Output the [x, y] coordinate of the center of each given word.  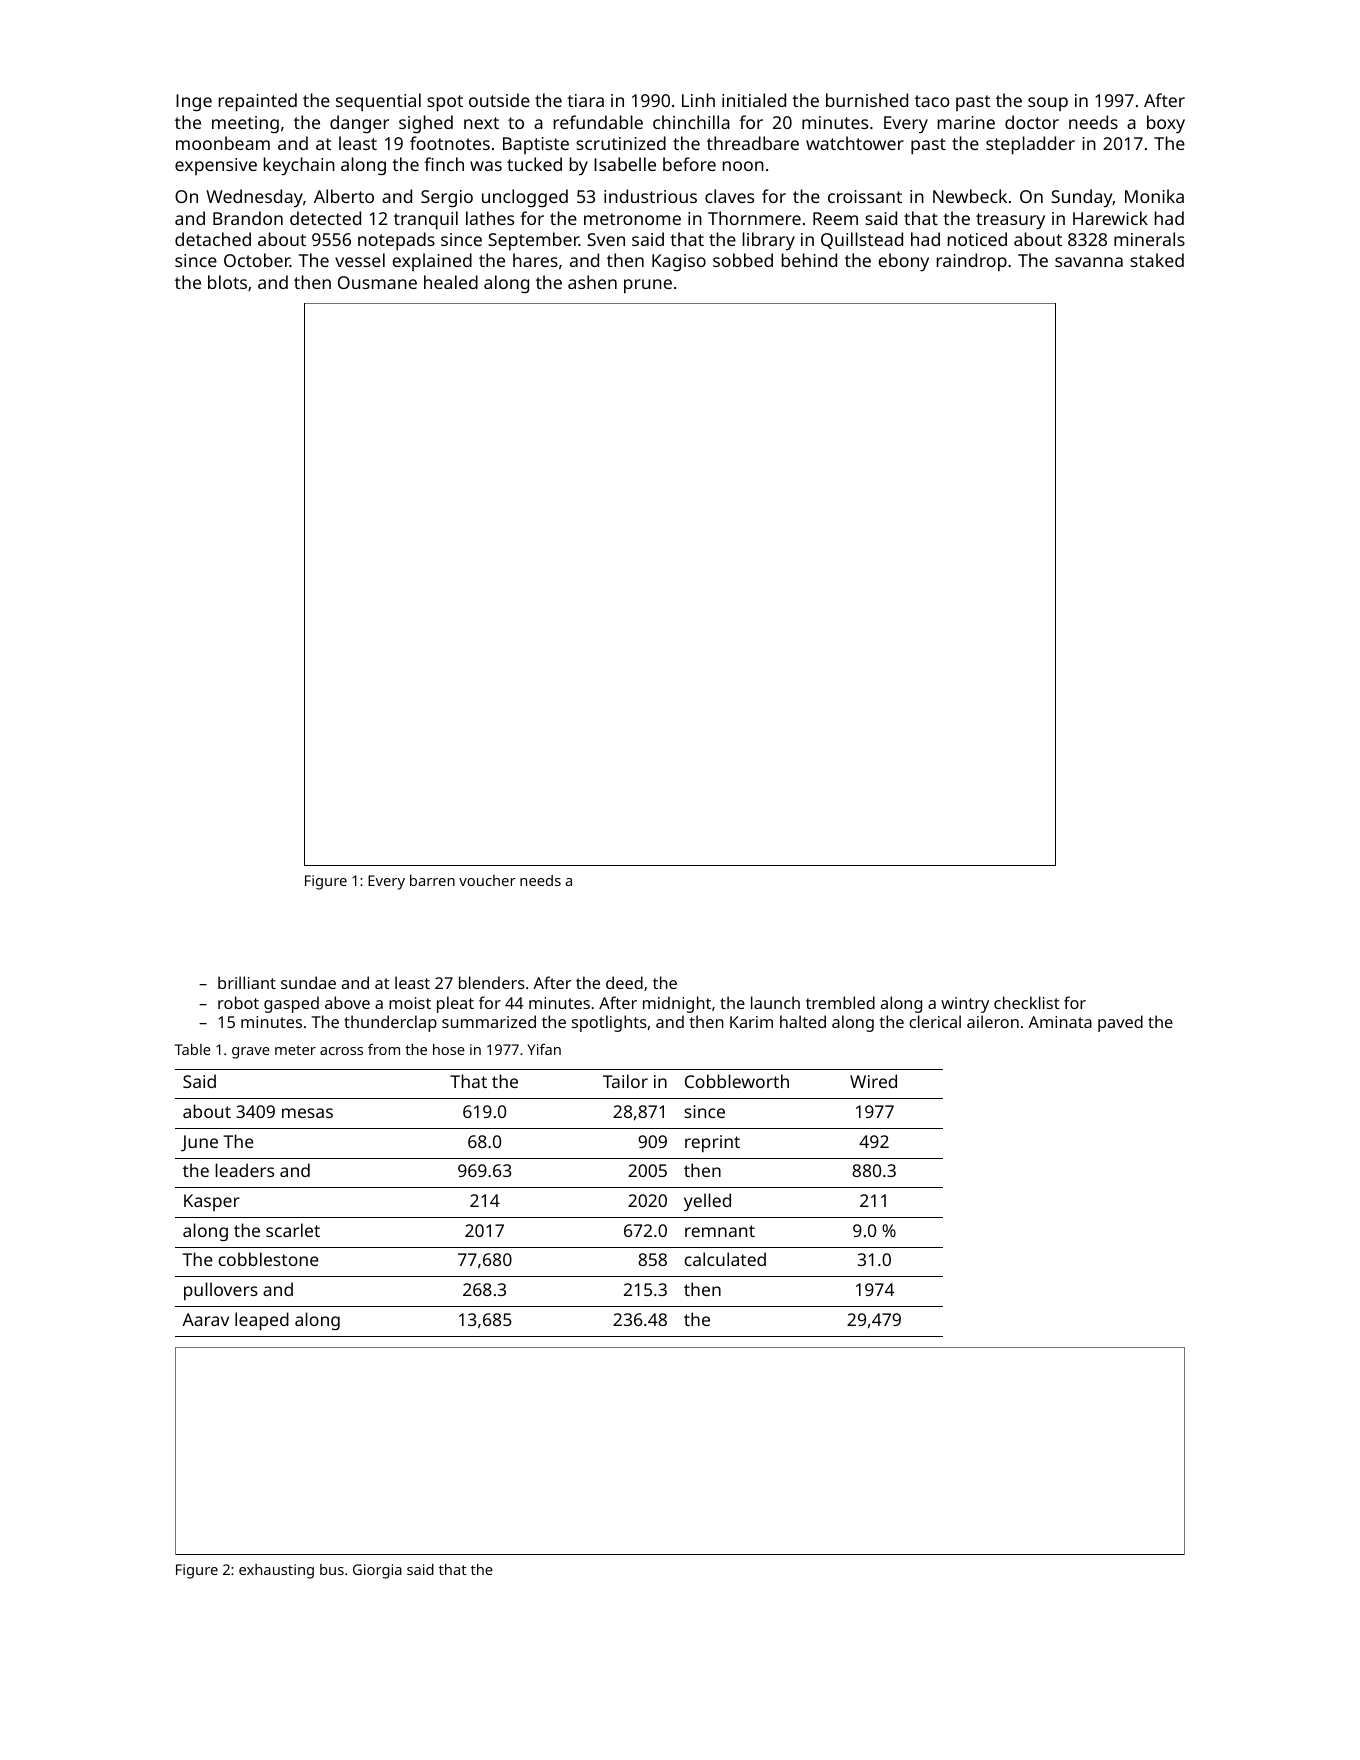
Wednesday [254, 198]
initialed [754, 100]
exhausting [276, 1571]
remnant [720, 1231]
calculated [725, 1259]
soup [1048, 104]
